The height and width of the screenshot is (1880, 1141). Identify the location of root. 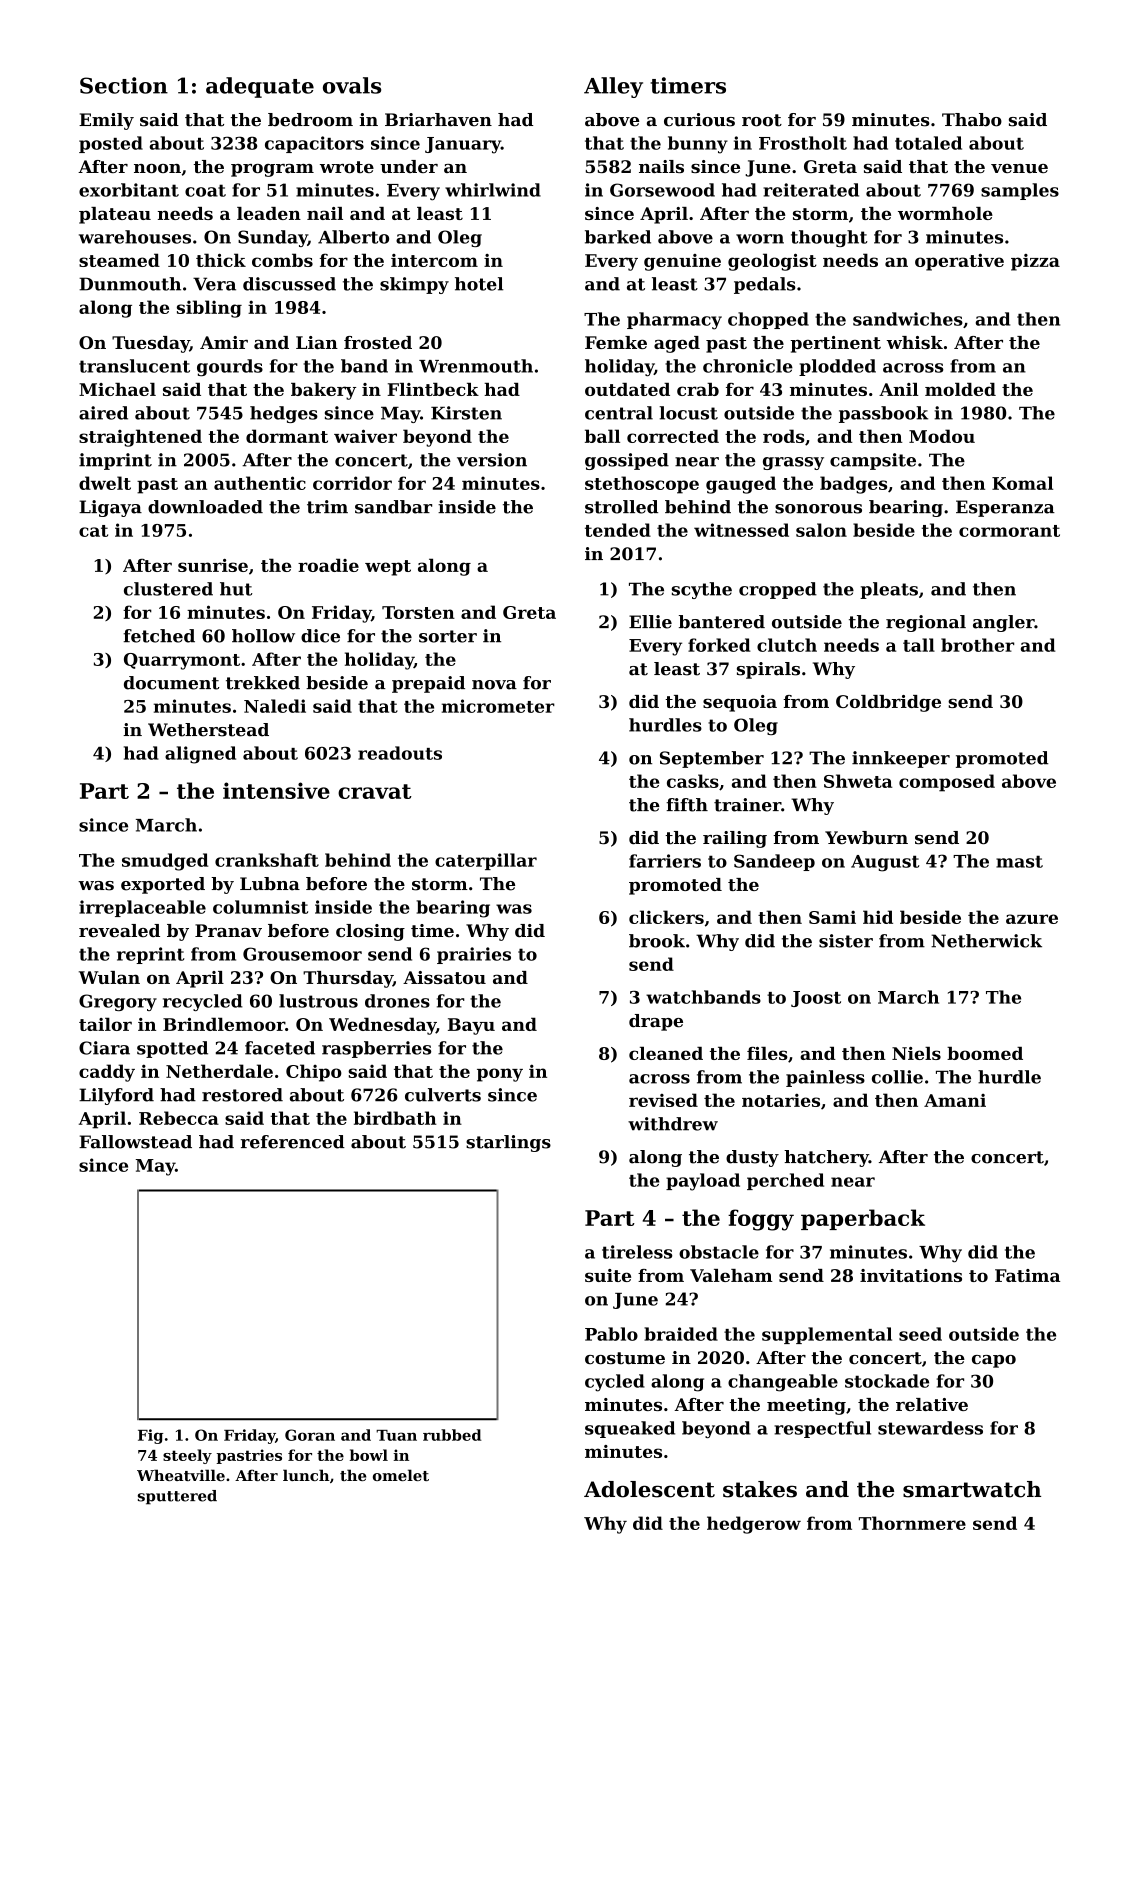
(762, 120).
